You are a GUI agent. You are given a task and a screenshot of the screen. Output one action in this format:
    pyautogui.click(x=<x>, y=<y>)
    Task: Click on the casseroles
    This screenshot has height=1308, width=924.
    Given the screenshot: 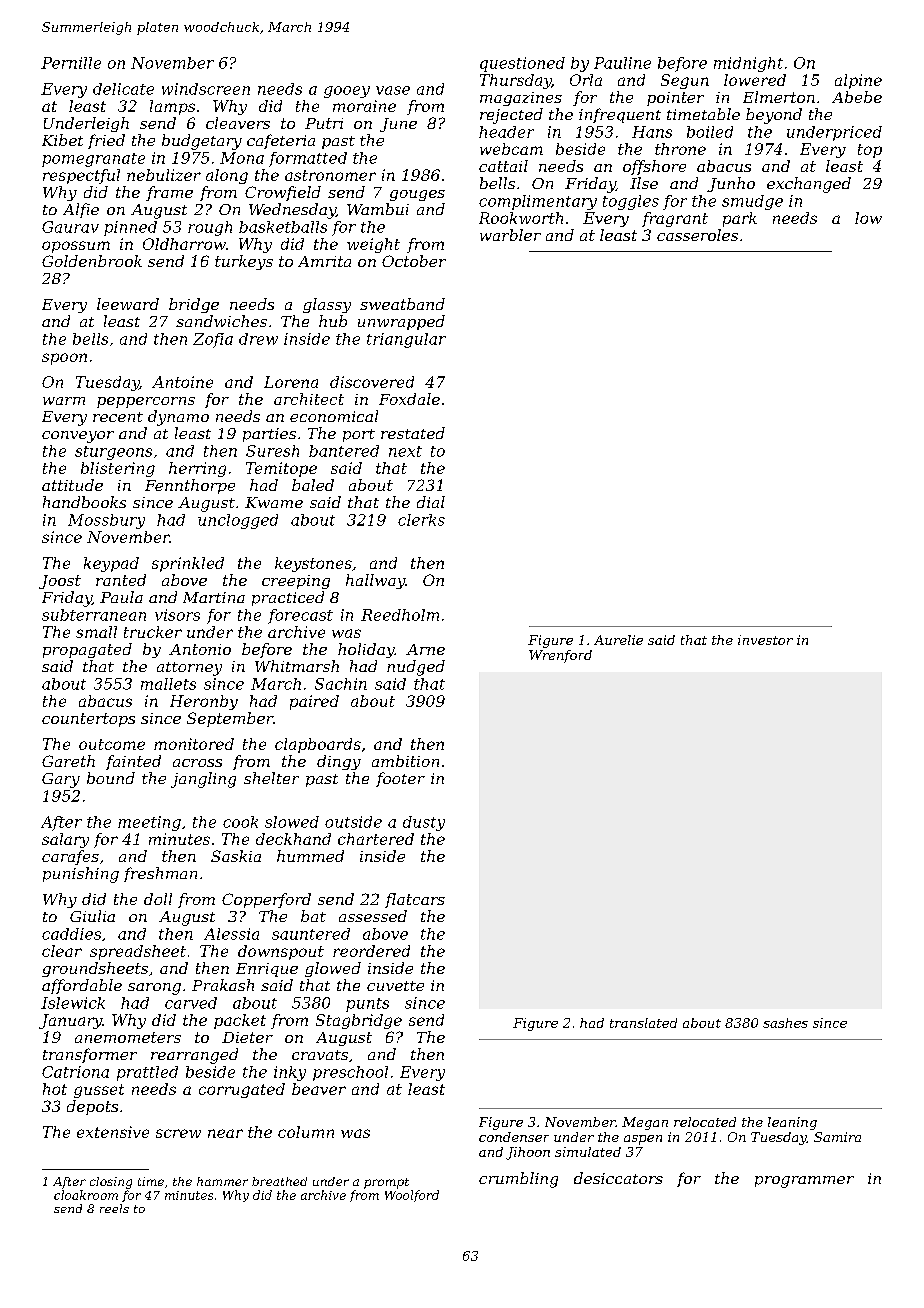 What is the action you would take?
    pyautogui.click(x=697, y=235)
